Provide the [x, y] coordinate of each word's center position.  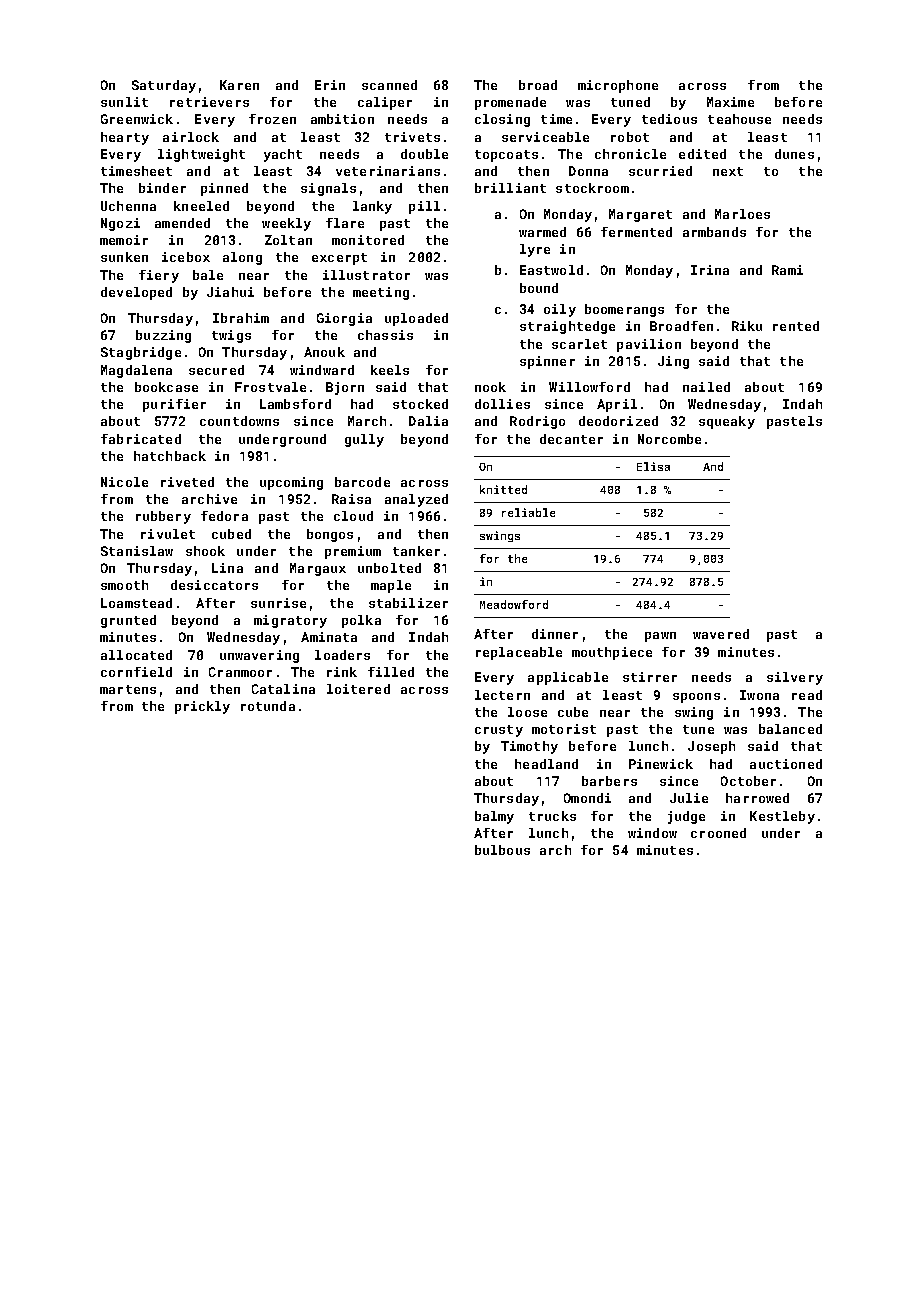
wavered [721, 634]
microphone [618, 86]
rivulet [168, 534]
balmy [494, 817]
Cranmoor [240, 672]
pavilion [649, 345]
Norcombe [669, 439]
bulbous [502, 850]
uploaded [416, 319]
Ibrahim [241, 318]
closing [502, 120]
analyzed [416, 500]
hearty [125, 138]
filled [391, 672]
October [748, 781]
